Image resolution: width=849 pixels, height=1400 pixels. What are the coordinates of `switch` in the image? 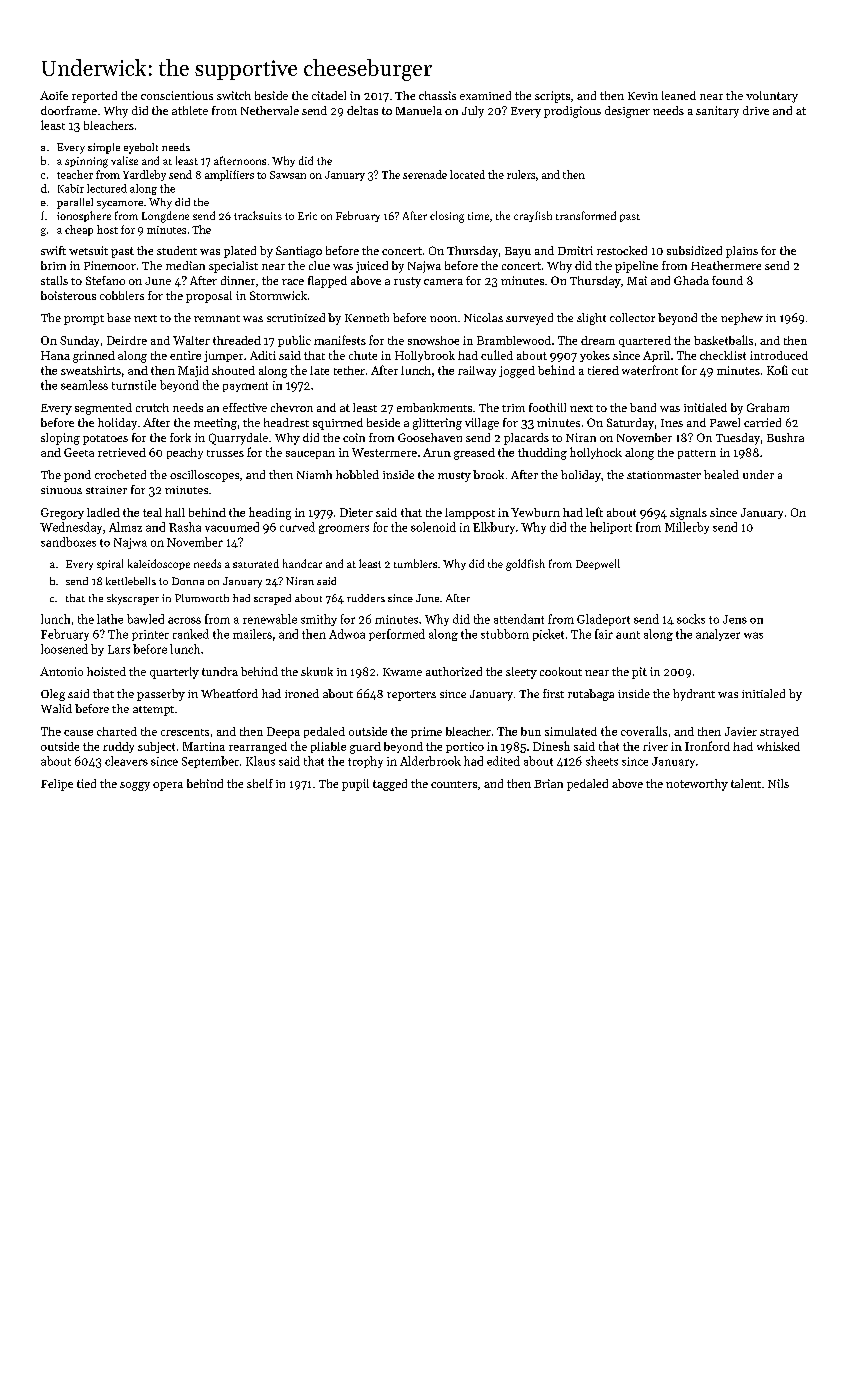 It's located at (234, 95).
